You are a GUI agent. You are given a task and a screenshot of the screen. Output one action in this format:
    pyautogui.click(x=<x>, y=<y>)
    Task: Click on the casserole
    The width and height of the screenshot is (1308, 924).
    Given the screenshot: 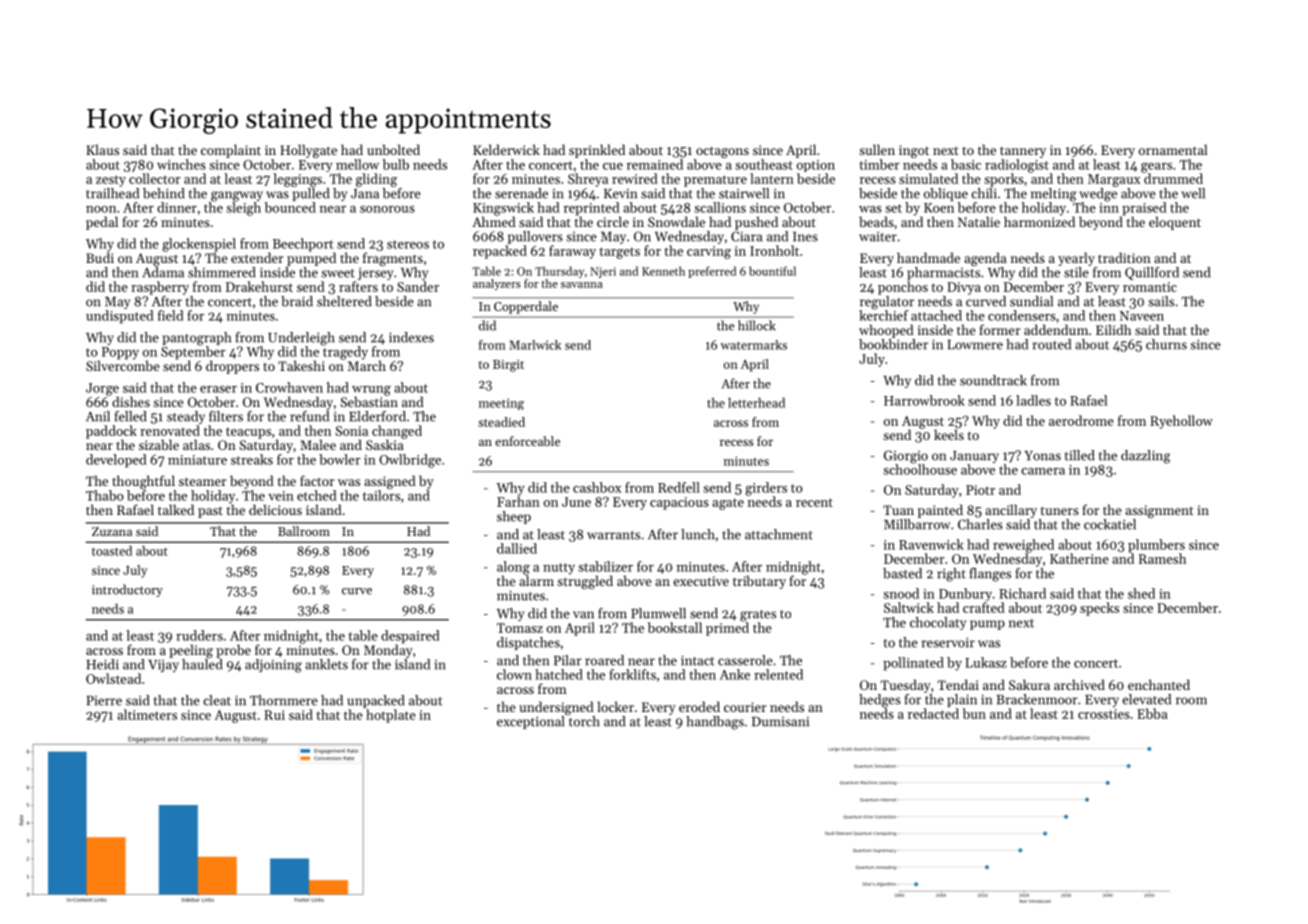 What is the action you would take?
    pyautogui.click(x=745, y=660)
